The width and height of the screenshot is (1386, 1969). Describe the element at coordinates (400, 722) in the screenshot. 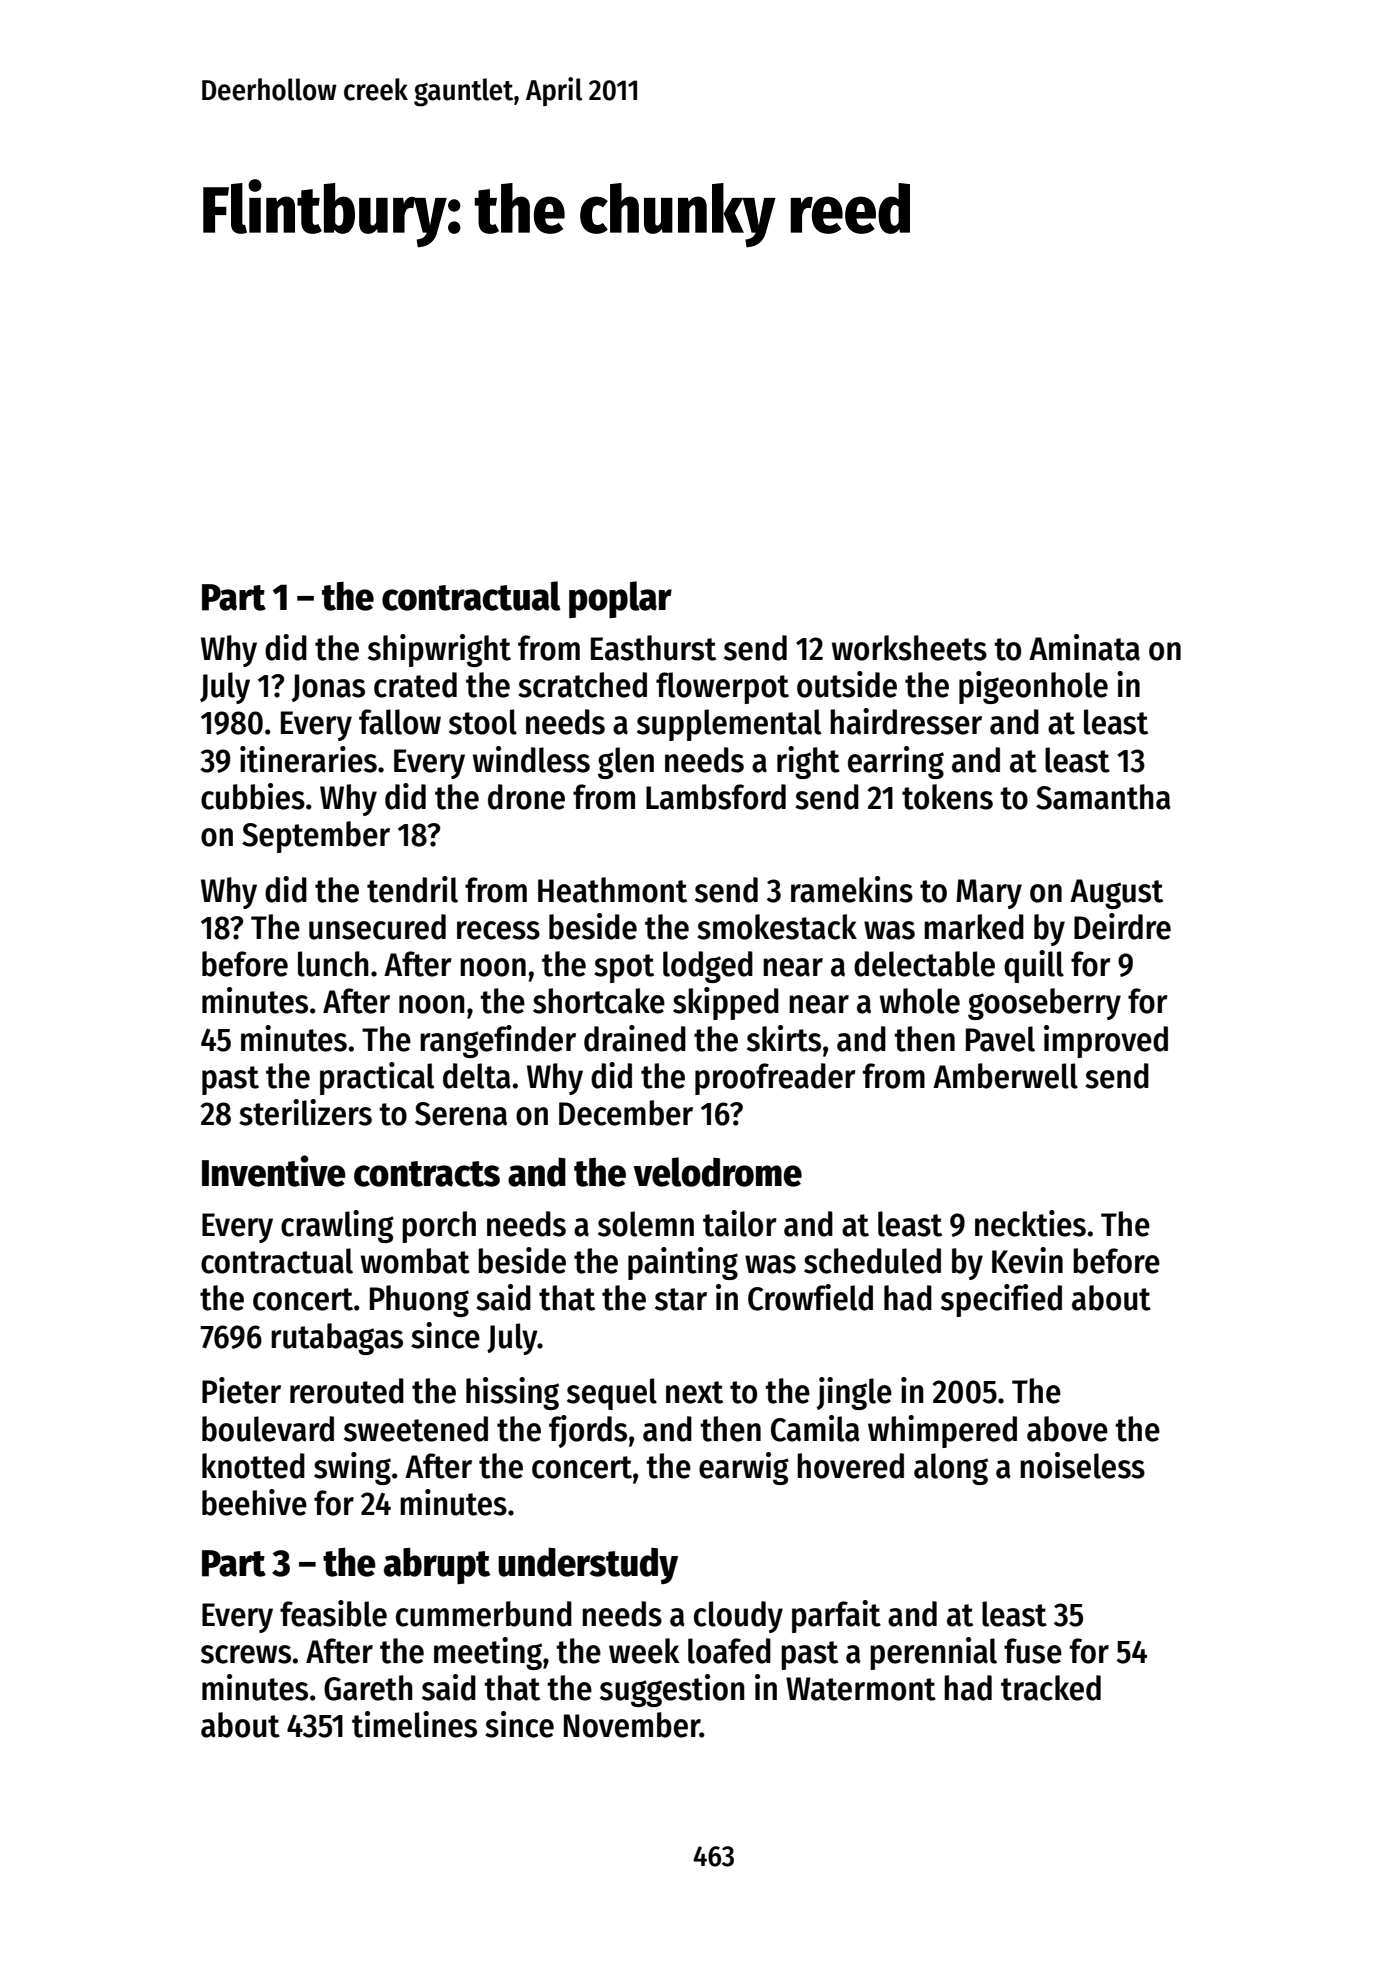

I see `fallow` at that location.
